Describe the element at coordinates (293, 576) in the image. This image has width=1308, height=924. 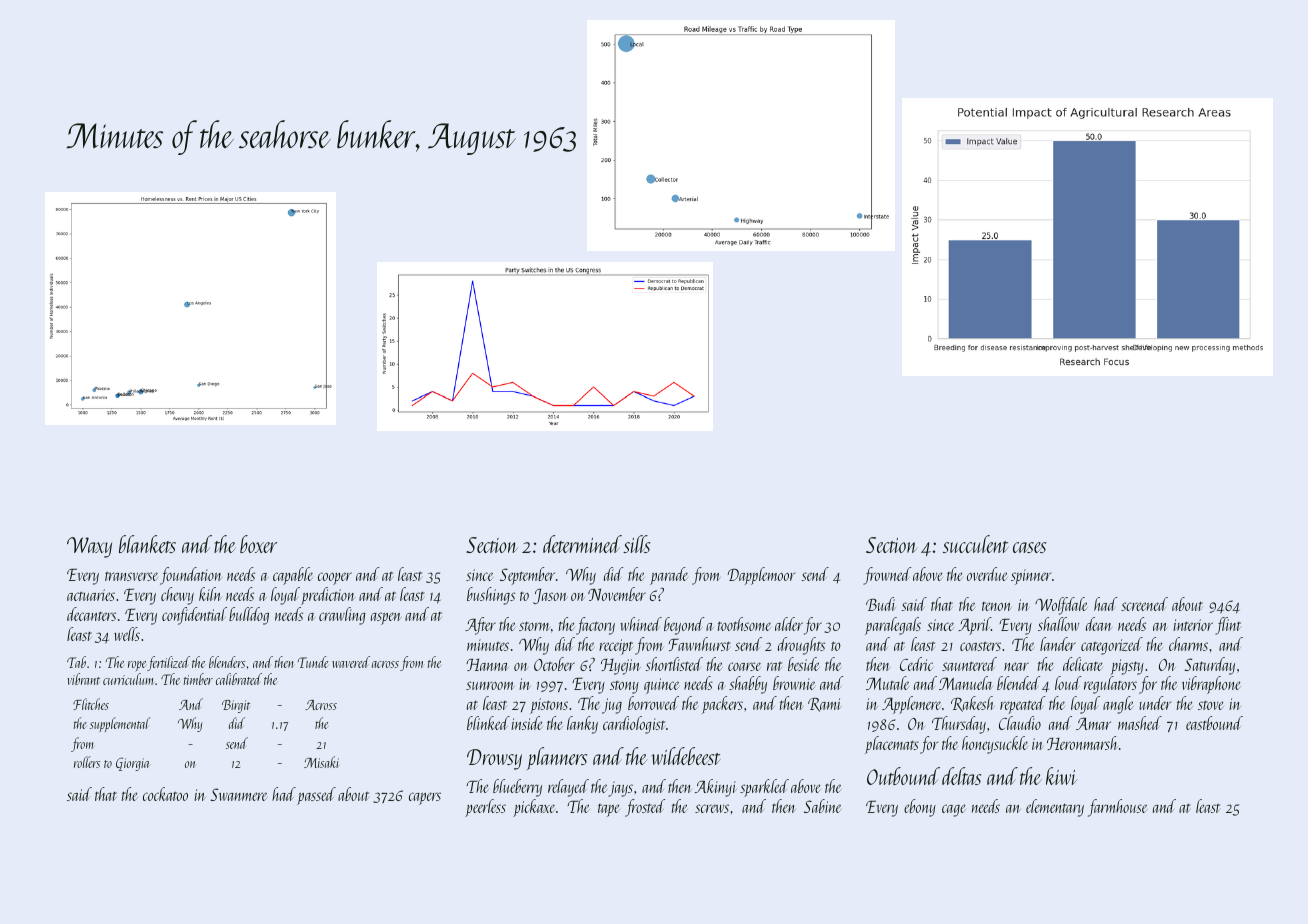
I see `capable` at that location.
